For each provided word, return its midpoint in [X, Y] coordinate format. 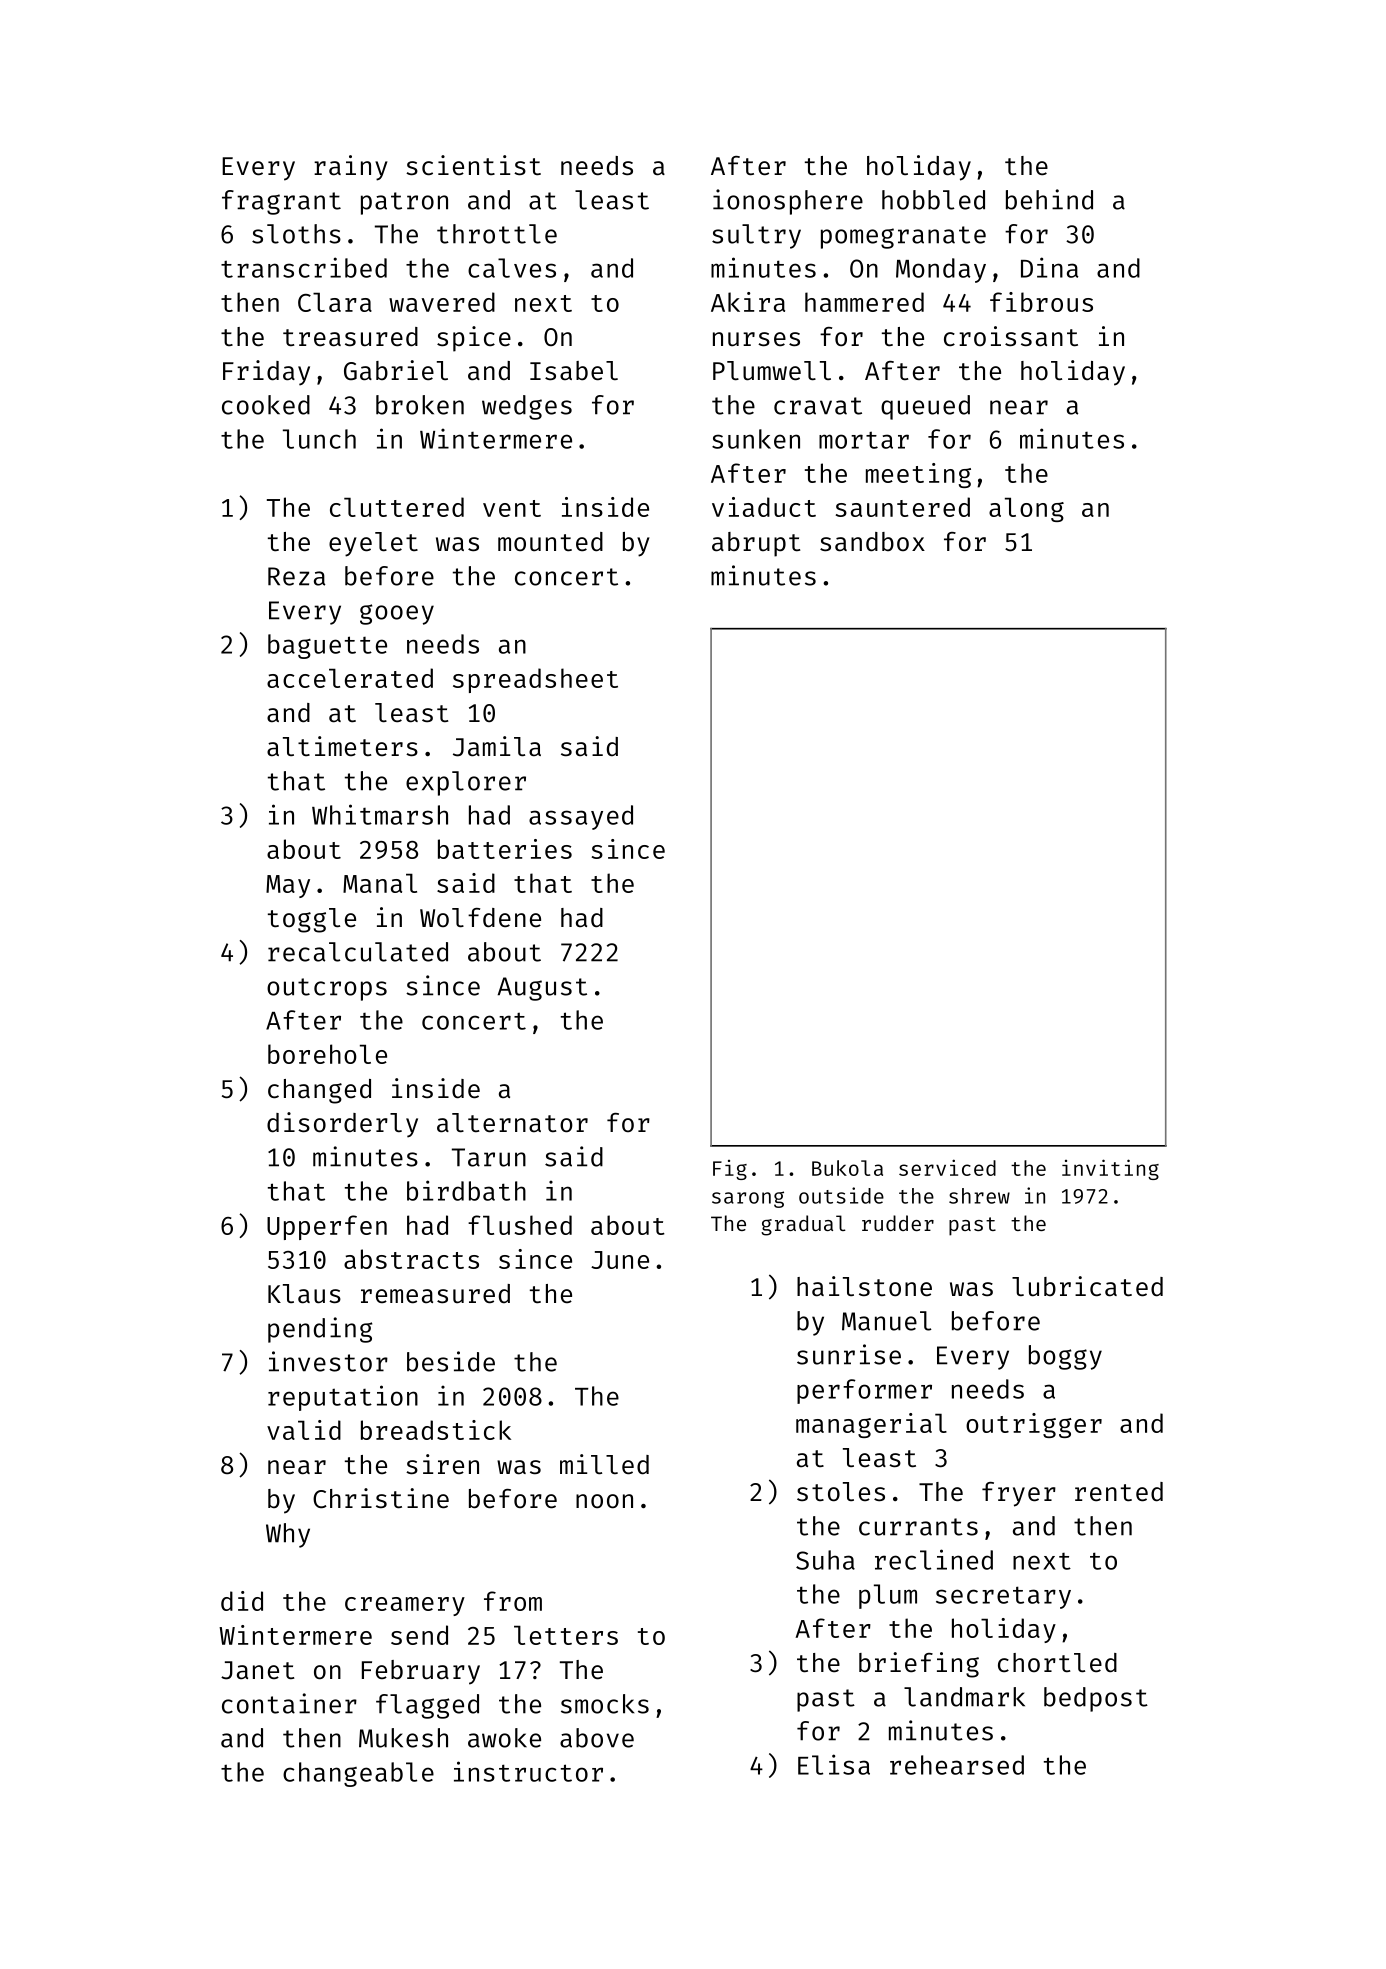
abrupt [756, 544]
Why [288, 1535]
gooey [397, 614]
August [542, 989]
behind [1049, 199]
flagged [427, 1706]
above [597, 1738]
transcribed [304, 267]
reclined [934, 1559]
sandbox [872, 542]
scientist [473, 165]
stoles [841, 1492]
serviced [947, 1167]
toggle [312, 920]
